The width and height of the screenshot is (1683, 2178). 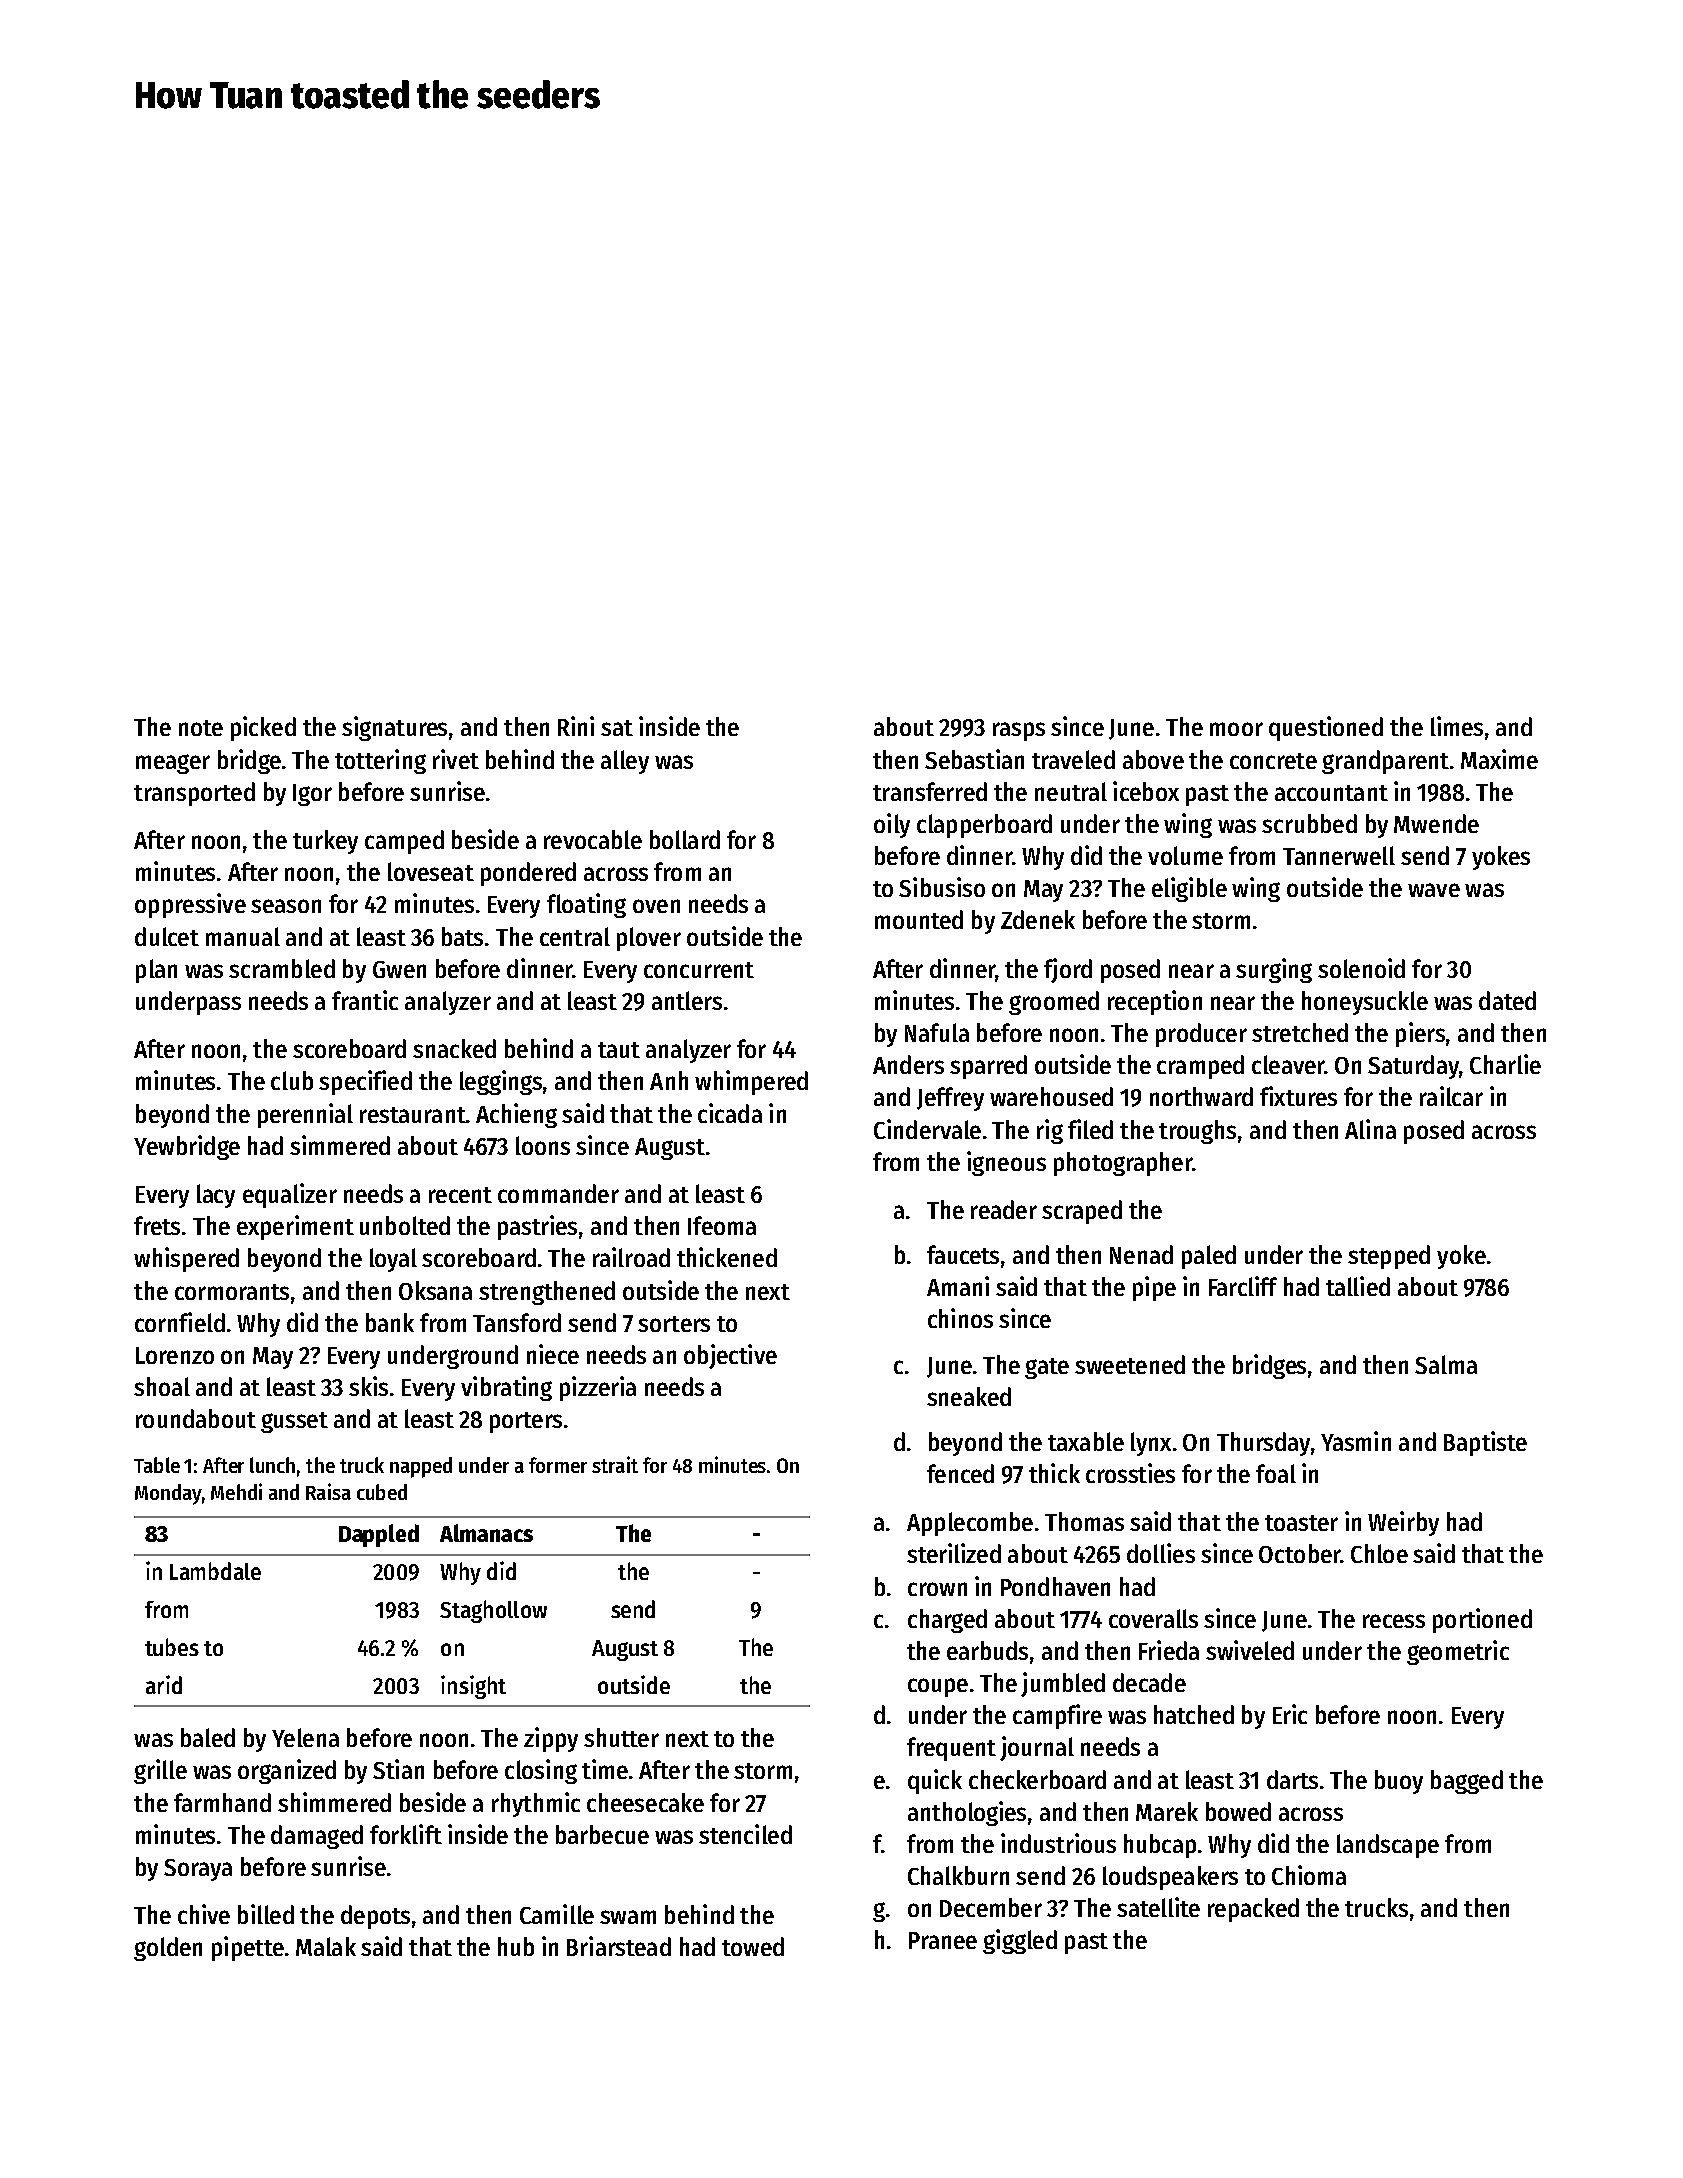 I want to click on repacked, so click(x=1253, y=1910).
